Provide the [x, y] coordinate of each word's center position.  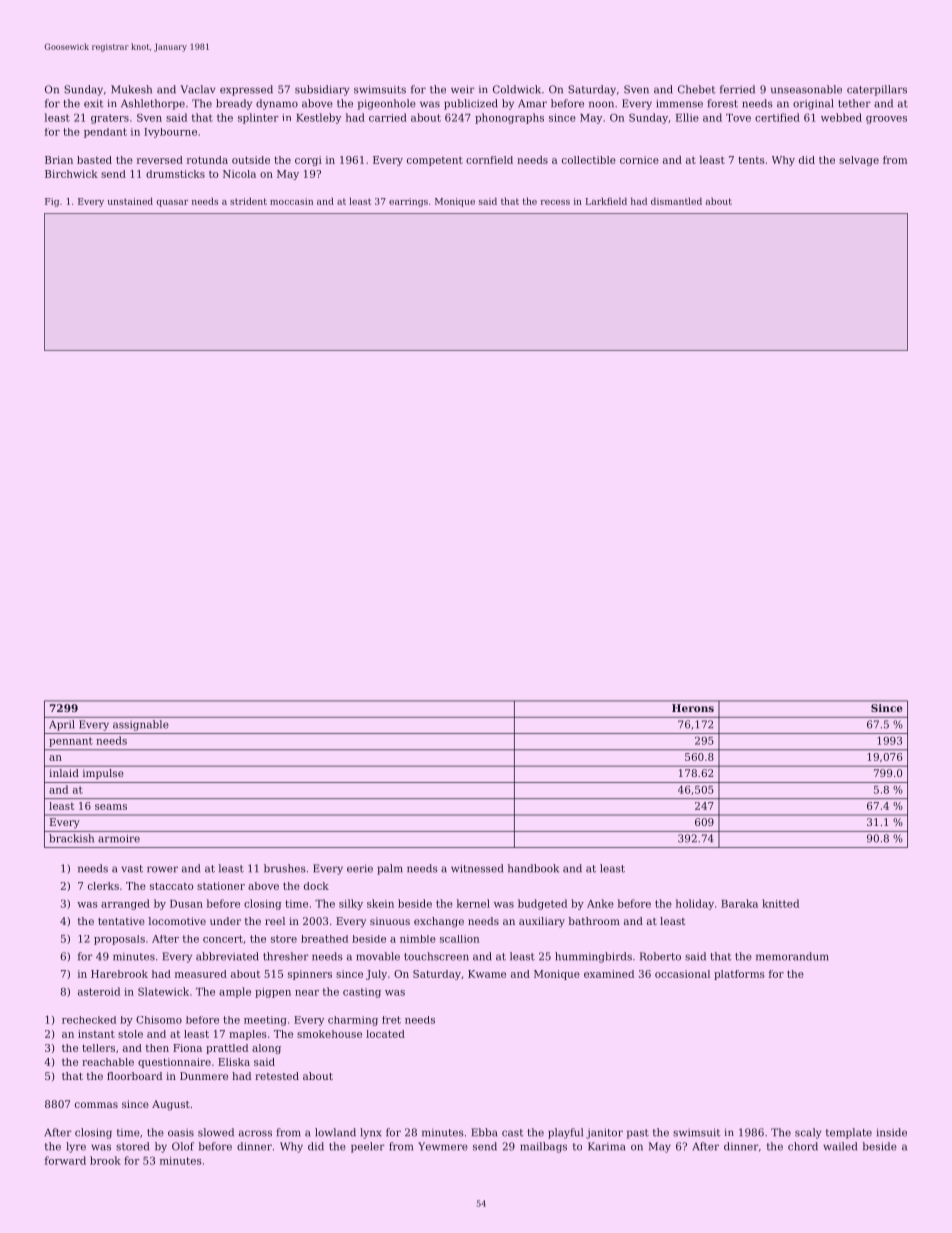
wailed [840, 1146]
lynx [370, 1133]
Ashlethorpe [153, 104]
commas [96, 1105]
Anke [600, 903]
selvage [859, 161]
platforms [739, 975]
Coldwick [517, 89]
